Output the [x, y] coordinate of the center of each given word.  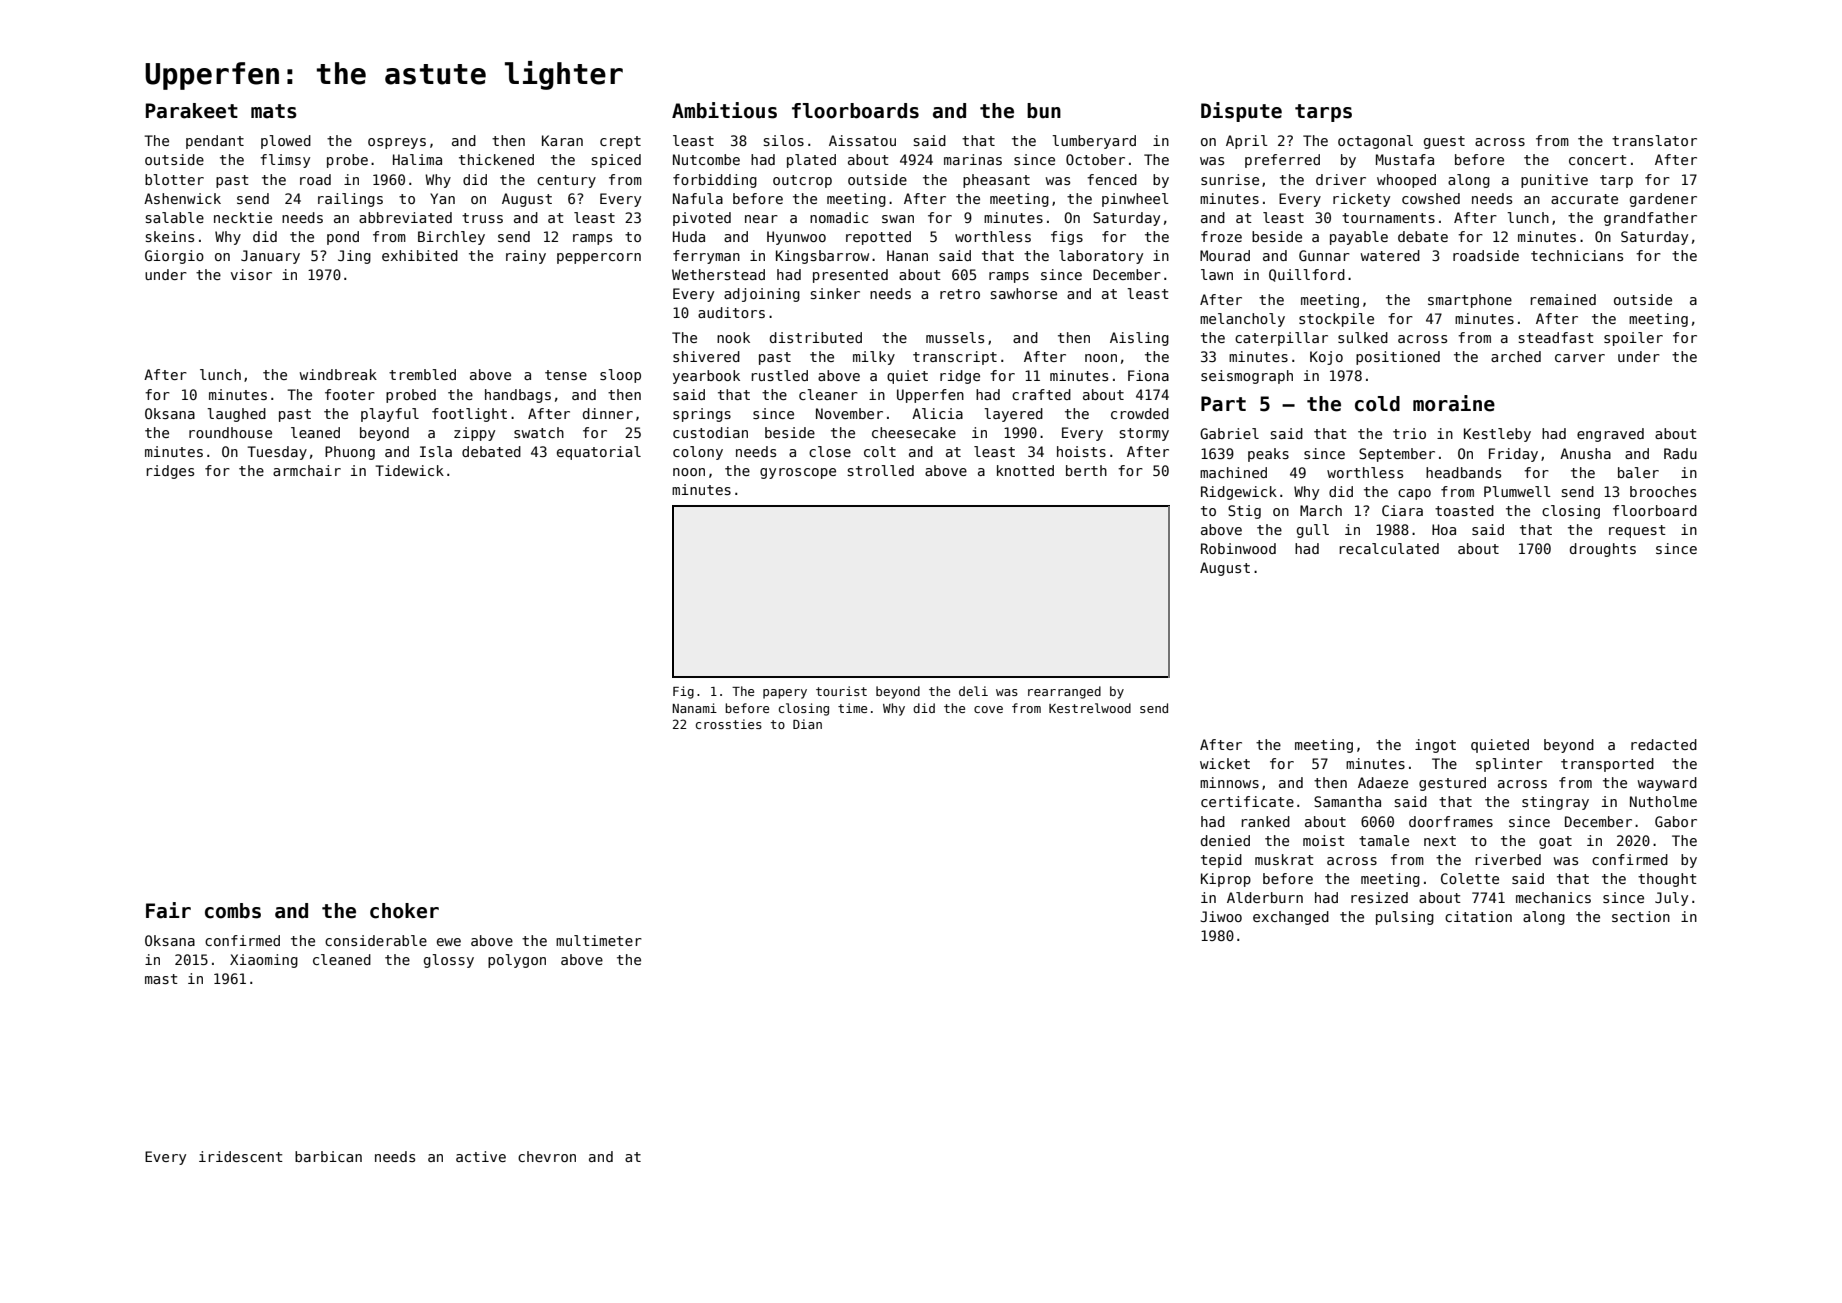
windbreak [338, 374]
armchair [307, 470]
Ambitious [724, 110]
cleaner [828, 394]
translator [1654, 140]
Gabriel [1229, 433]
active [481, 1156]
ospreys [397, 143]
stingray [1555, 803]
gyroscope [798, 473]
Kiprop [1226, 880]
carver [1580, 358]
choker [404, 911]
